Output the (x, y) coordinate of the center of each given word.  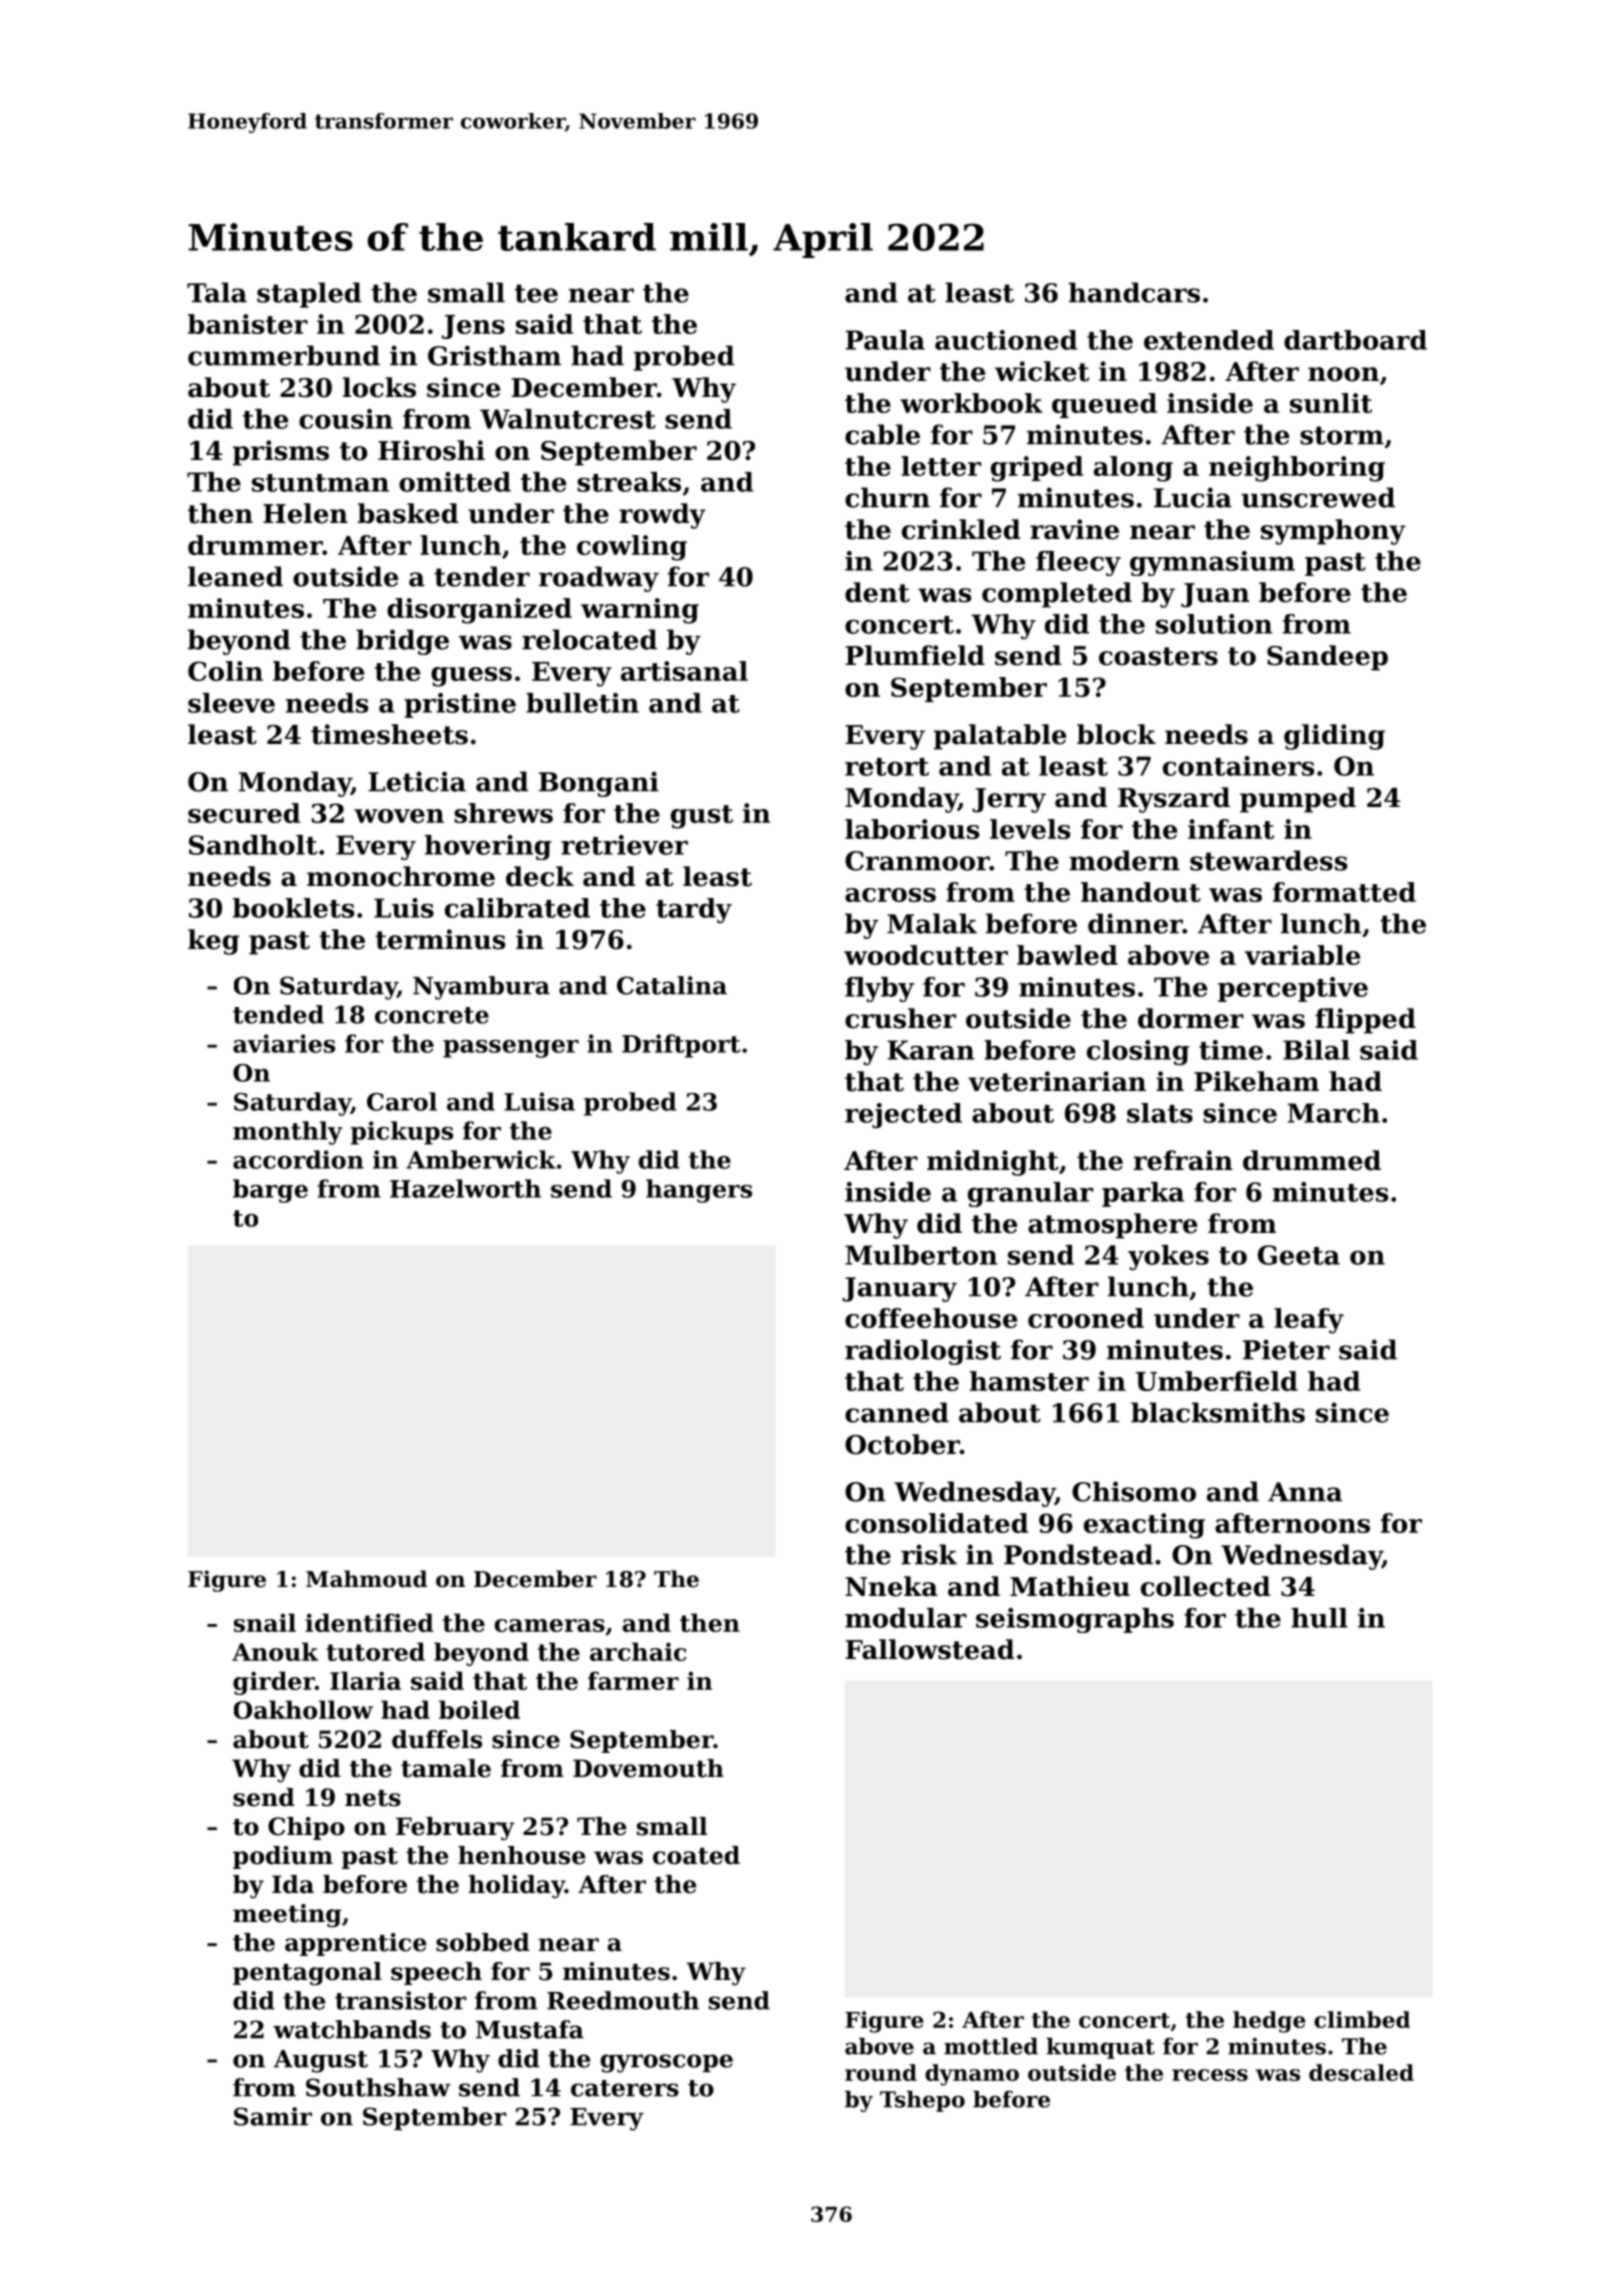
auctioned (1006, 340)
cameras (549, 1625)
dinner (1135, 923)
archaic (638, 1651)
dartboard (1355, 340)
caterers (625, 2088)
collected (1205, 1586)
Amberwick (481, 1159)
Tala (217, 292)
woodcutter (926, 955)
